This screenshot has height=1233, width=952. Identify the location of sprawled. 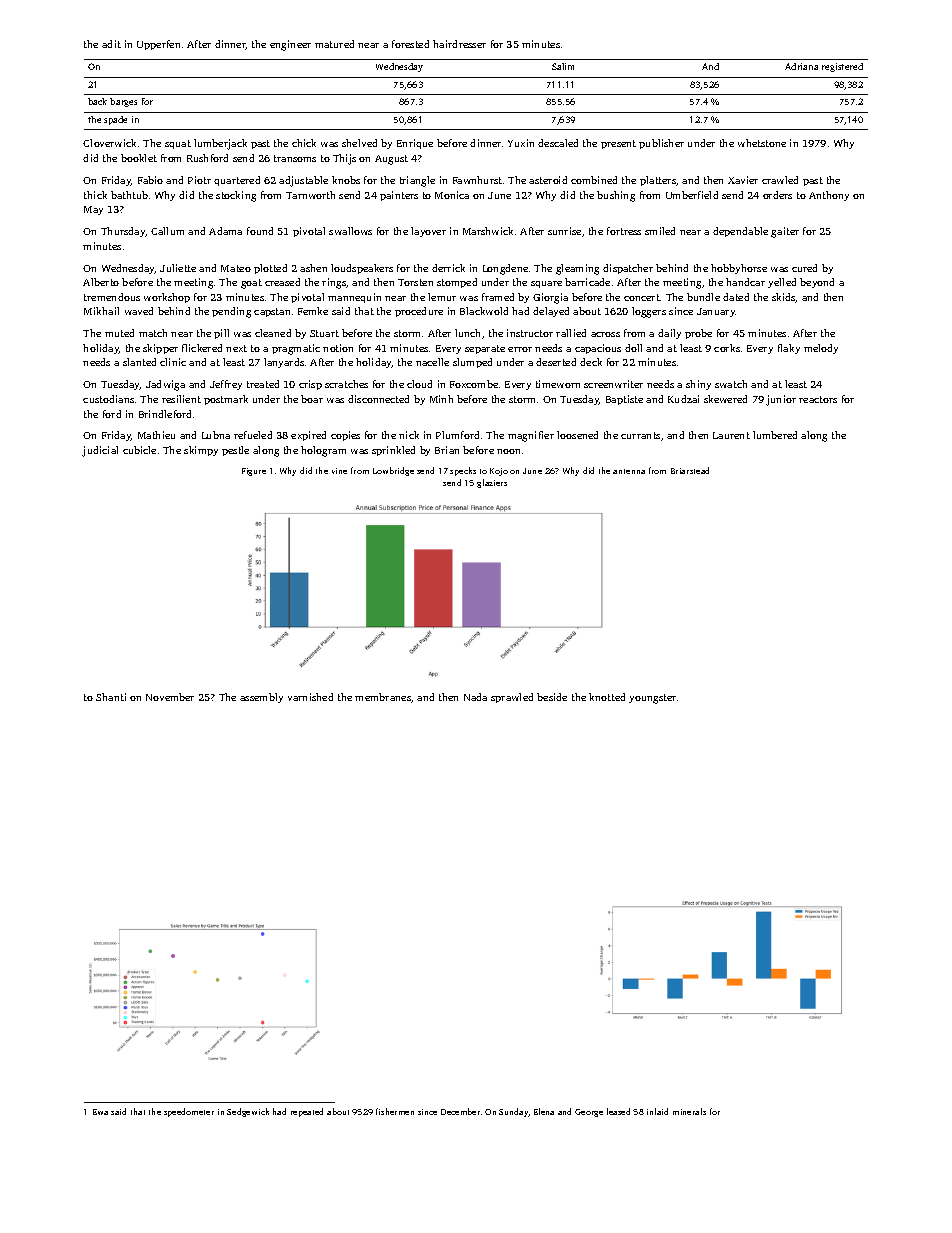
(512, 698).
